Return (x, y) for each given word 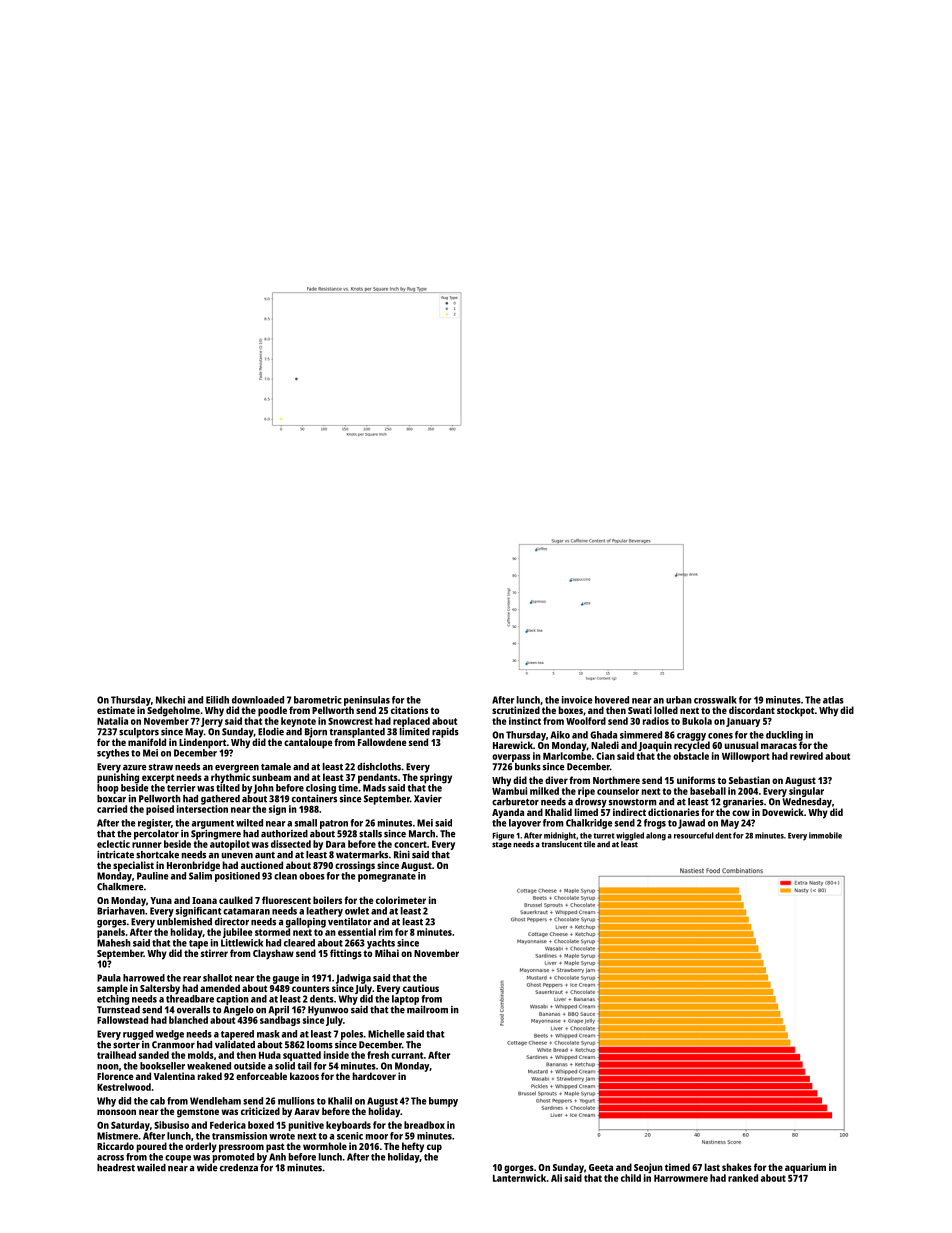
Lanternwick (519, 1178)
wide (207, 1168)
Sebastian (749, 780)
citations (409, 710)
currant (407, 1055)
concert (410, 844)
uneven (237, 856)
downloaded (258, 700)
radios (656, 721)
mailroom (427, 1010)
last (712, 1167)
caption (232, 1000)
